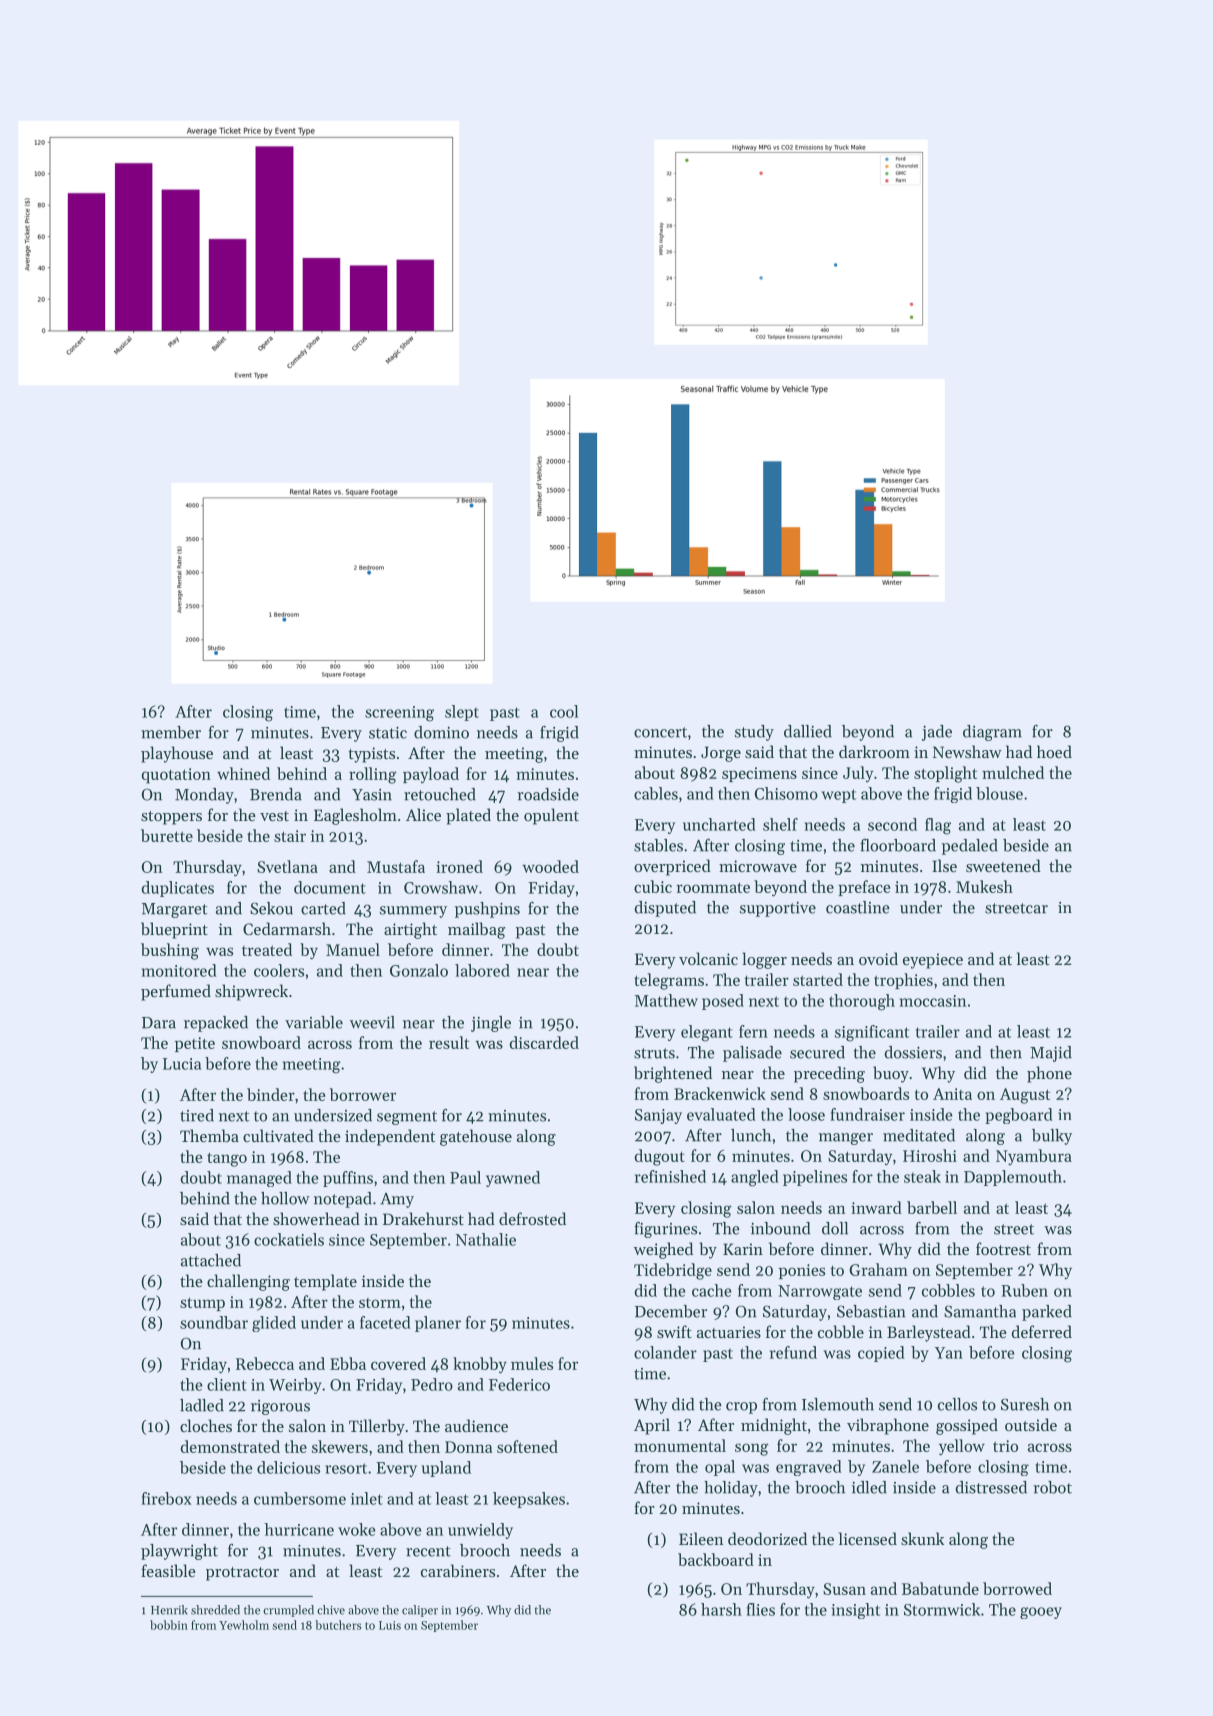 This page has height=1716, width=1213. Describe the element at coordinates (892, 824) in the page. I see `second` at that location.
